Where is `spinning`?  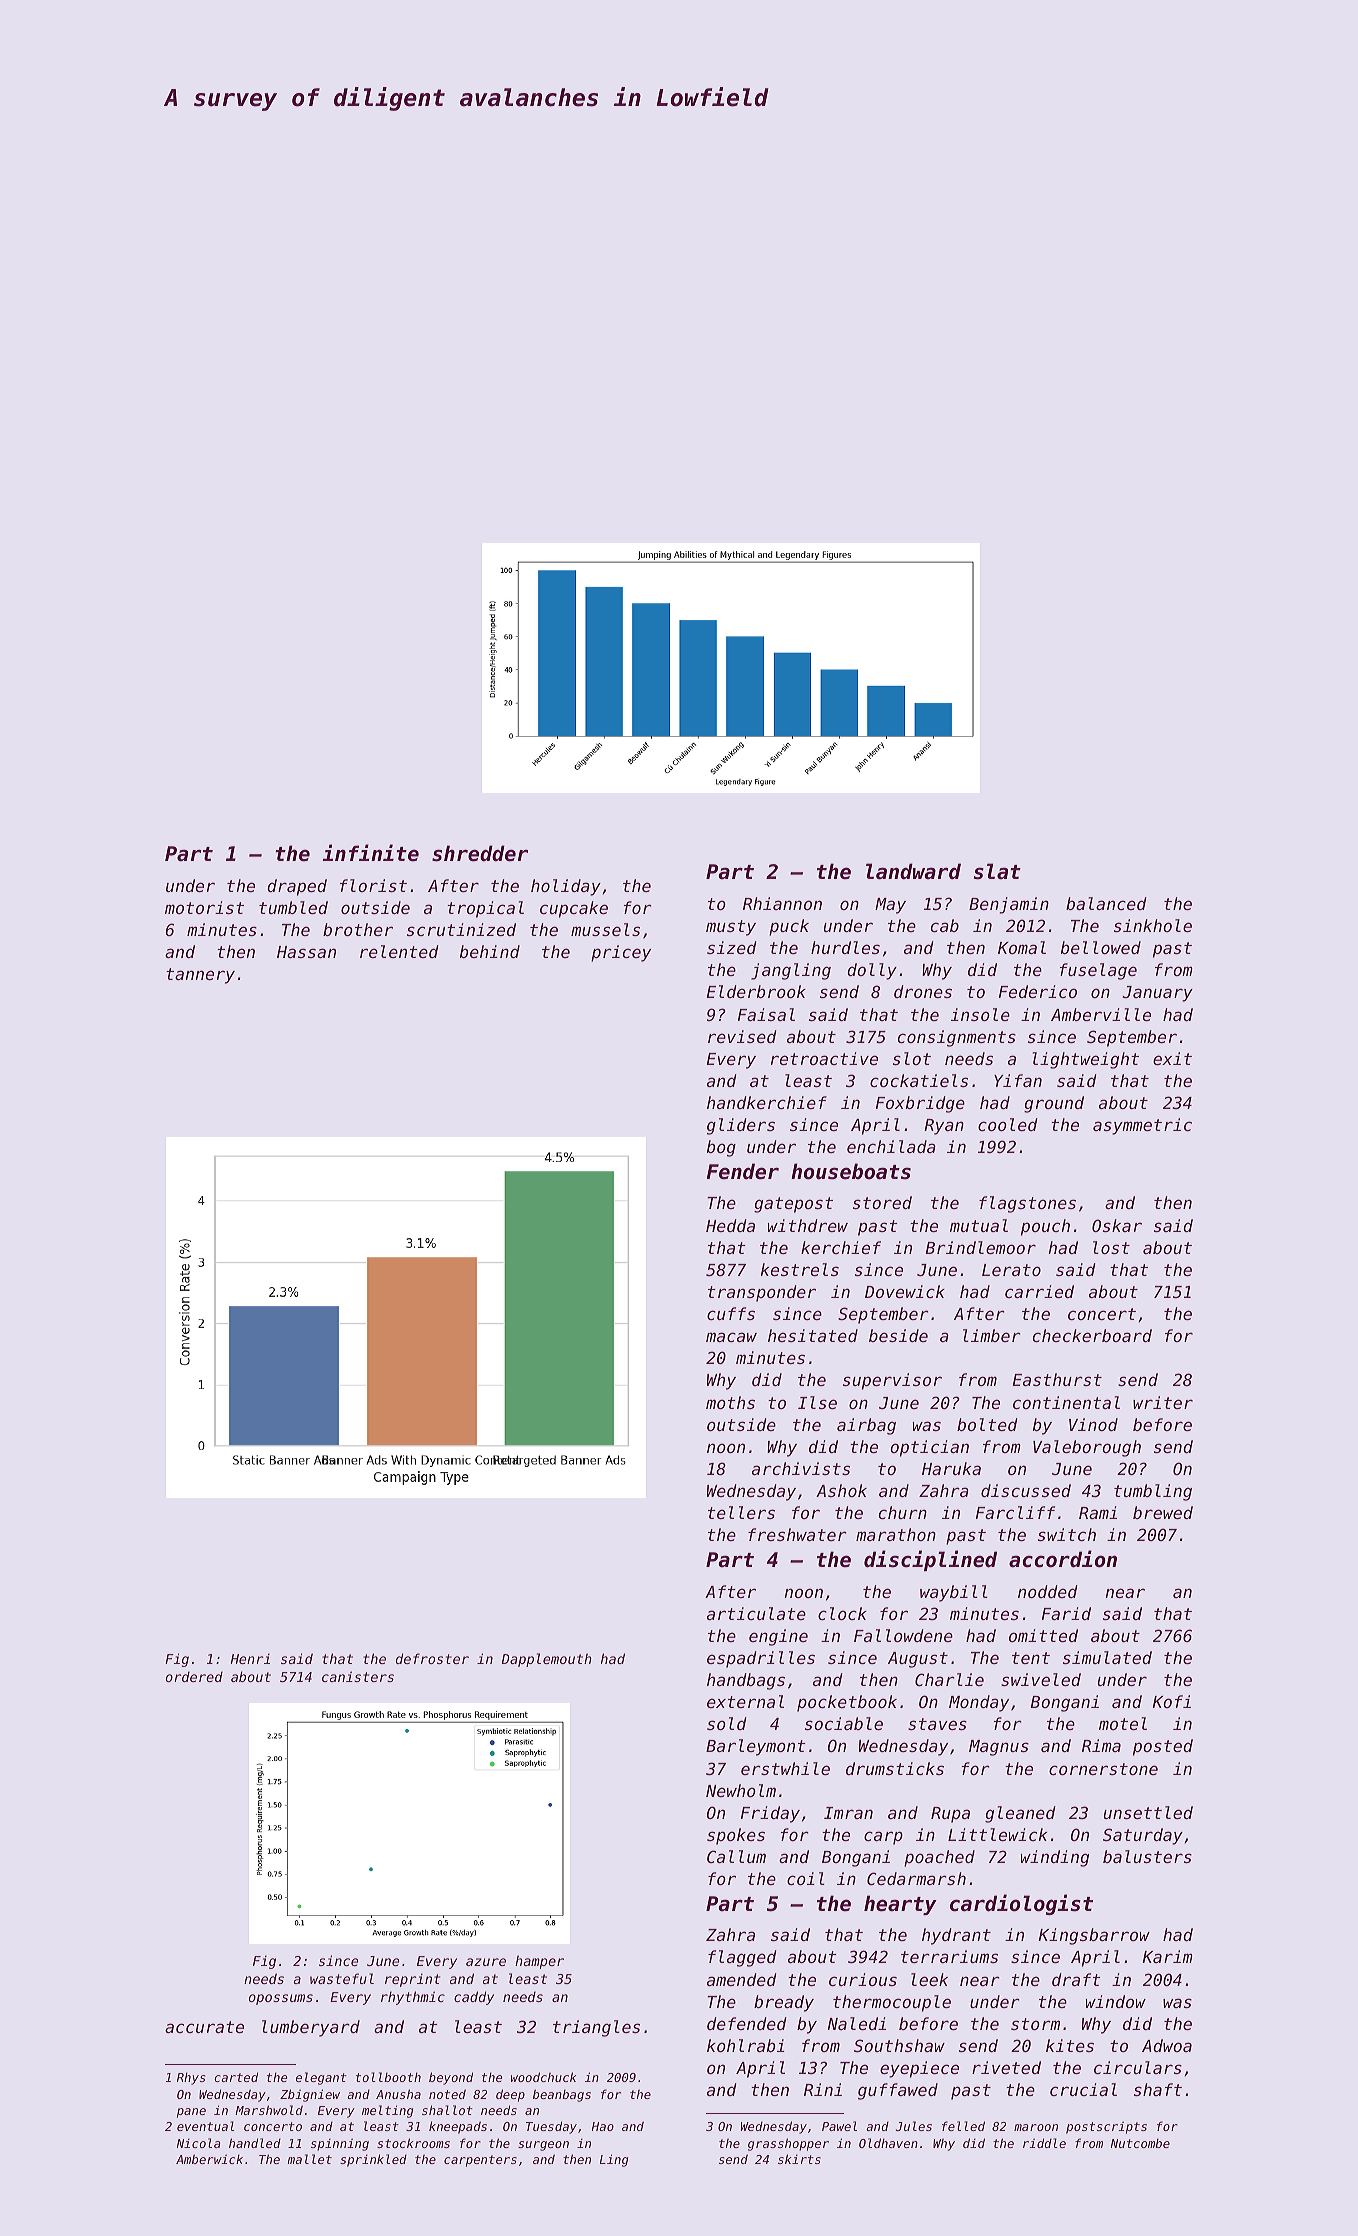
spinning is located at coordinates (340, 2144).
